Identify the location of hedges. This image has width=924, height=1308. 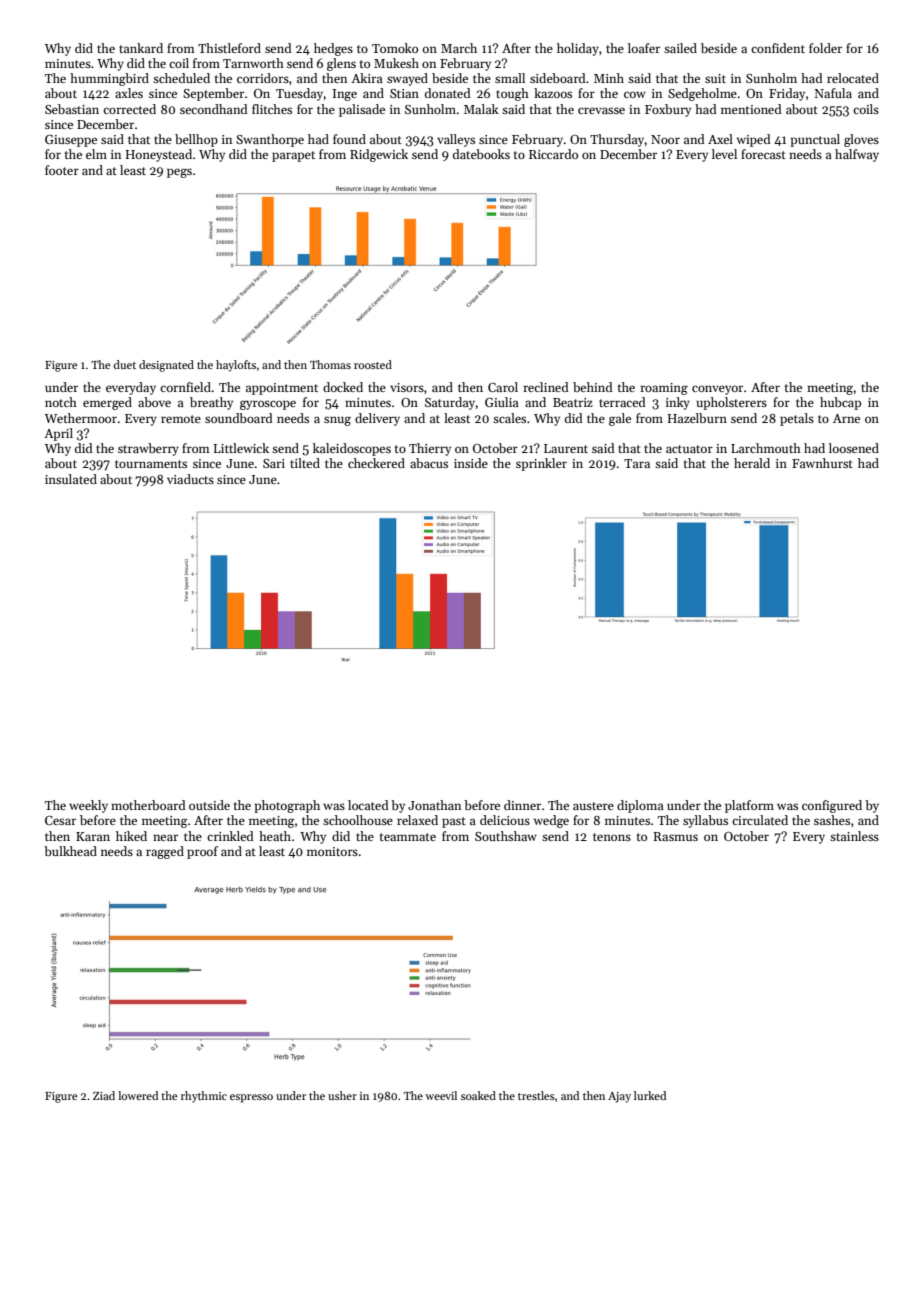
(333, 49).
